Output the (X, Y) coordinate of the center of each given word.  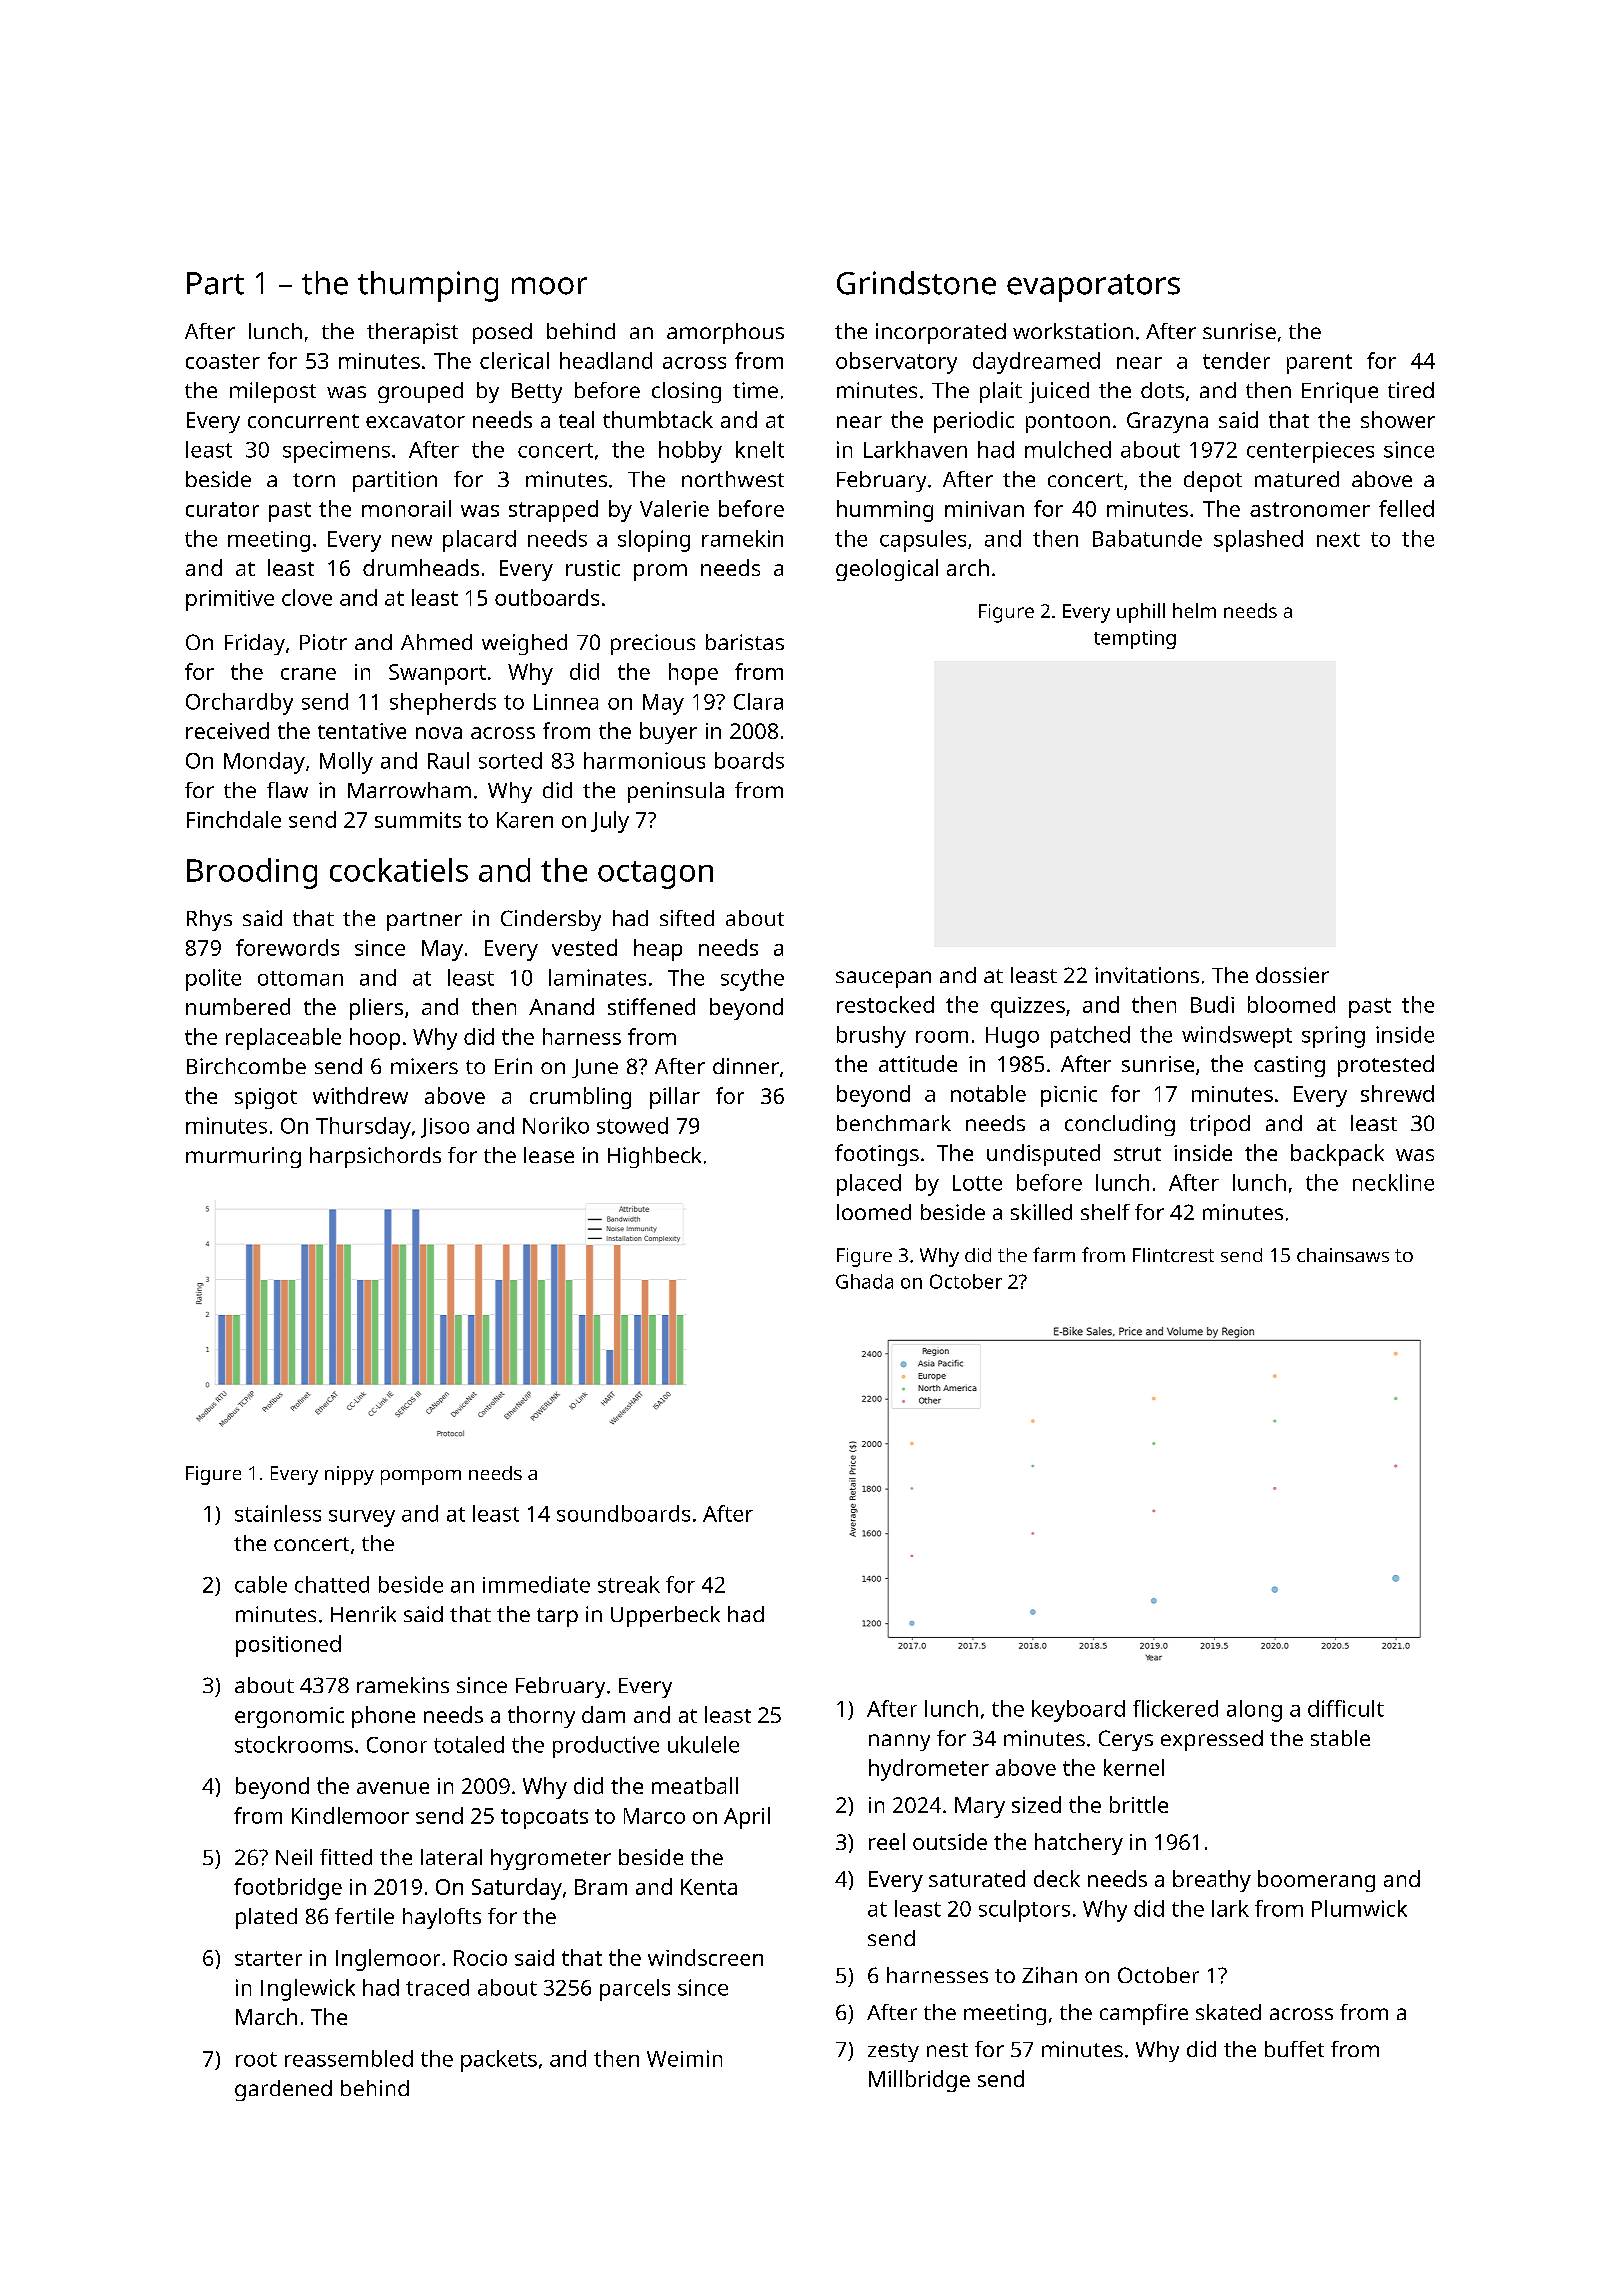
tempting (1135, 639)
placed (869, 1185)
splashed (1258, 541)
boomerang (1316, 1881)
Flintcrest (1173, 1255)
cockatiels (399, 870)
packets (499, 2061)
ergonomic (289, 1717)
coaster (223, 361)
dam (603, 1714)
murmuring (243, 1157)
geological (887, 570)
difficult (1346, 1708)
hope (693, 674)
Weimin (684, 2058)
